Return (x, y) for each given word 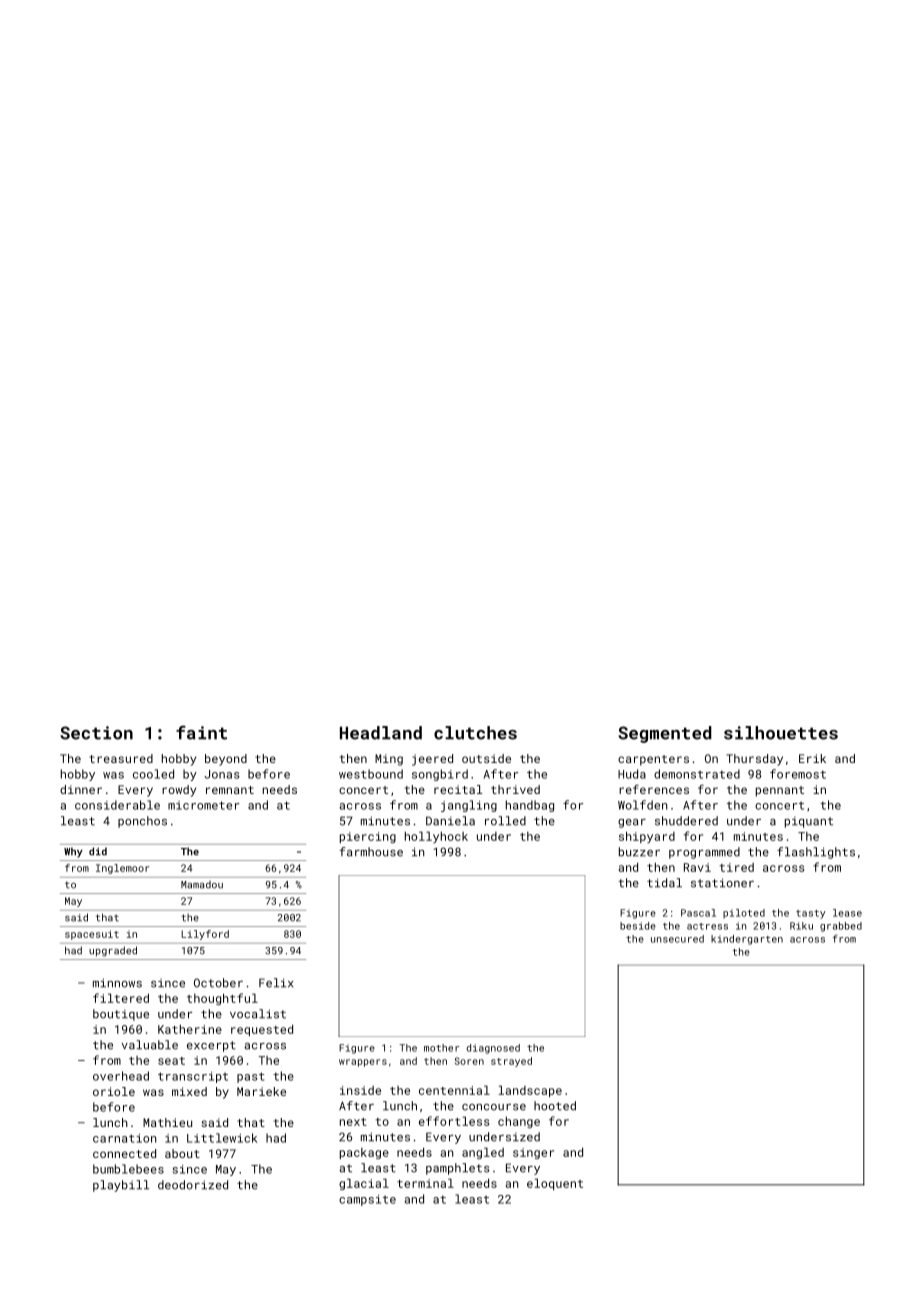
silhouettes (781, 733)
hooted (555, 1106)
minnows (117, 983)
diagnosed (493, 1049)
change (519, 1122)
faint (201, 732)
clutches (475, 733)
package (364, 1153)
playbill (121, 1186)
